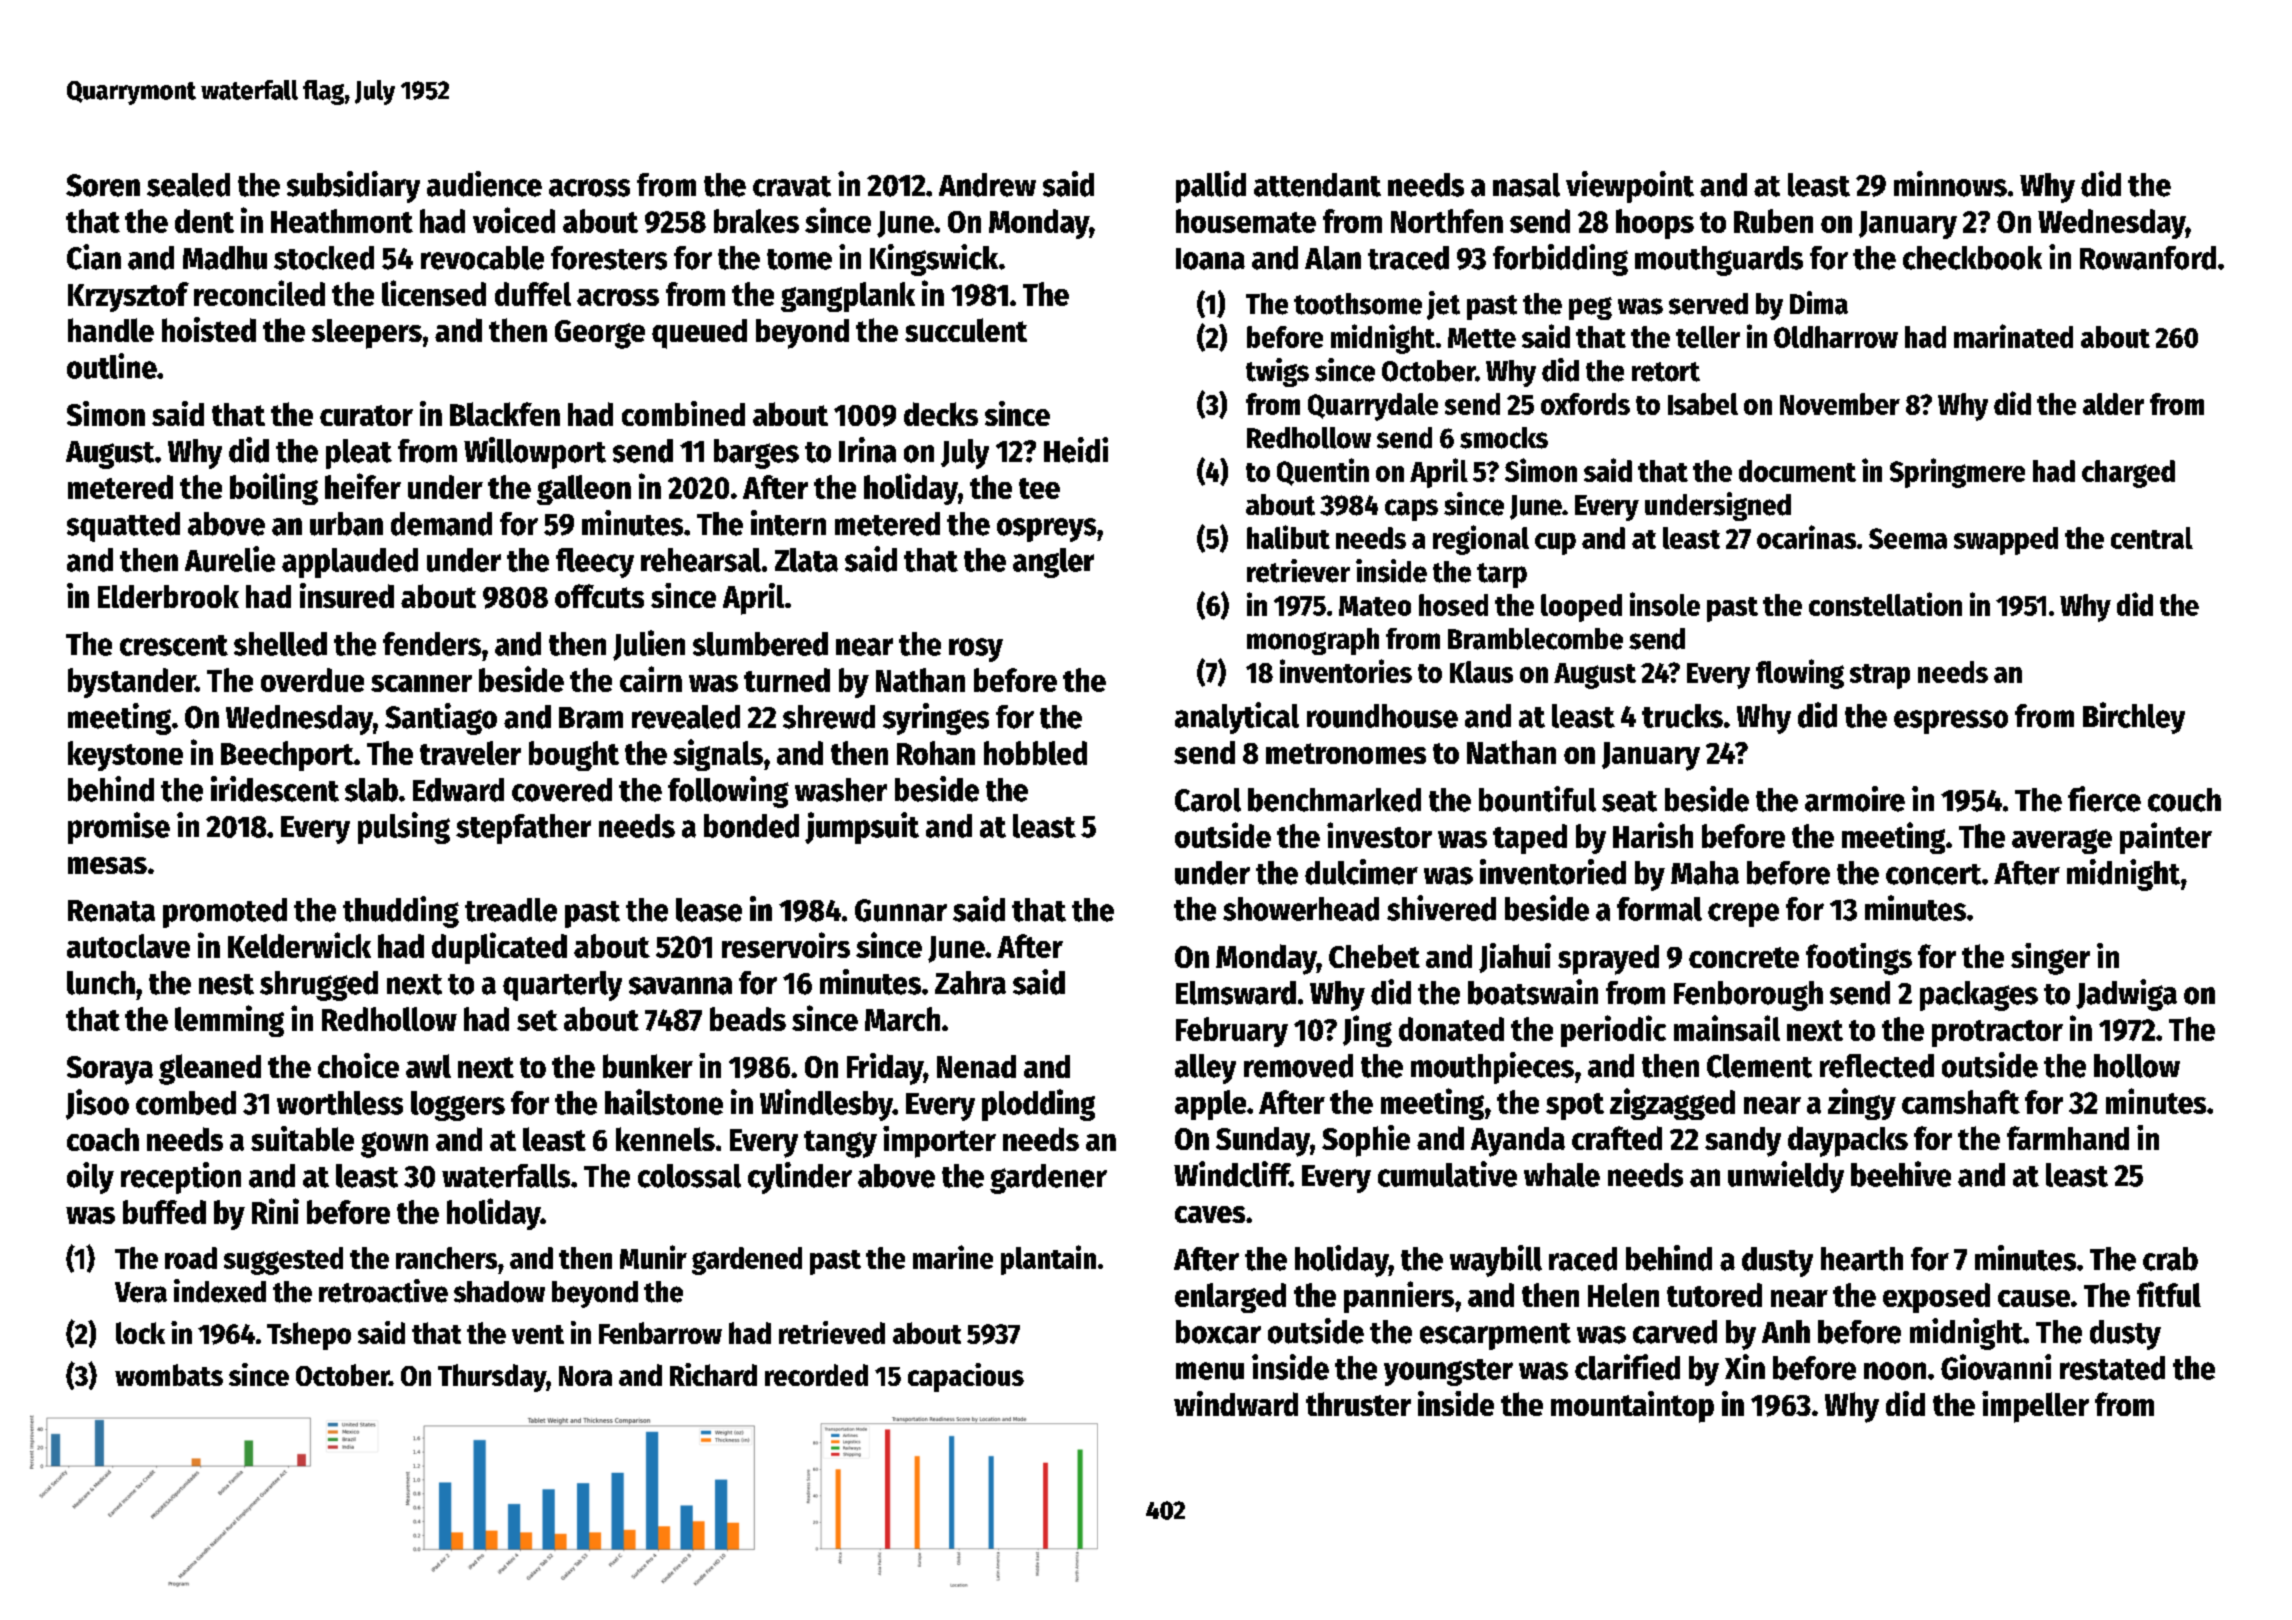  I want to click on pulsing, so click(404, 828).
